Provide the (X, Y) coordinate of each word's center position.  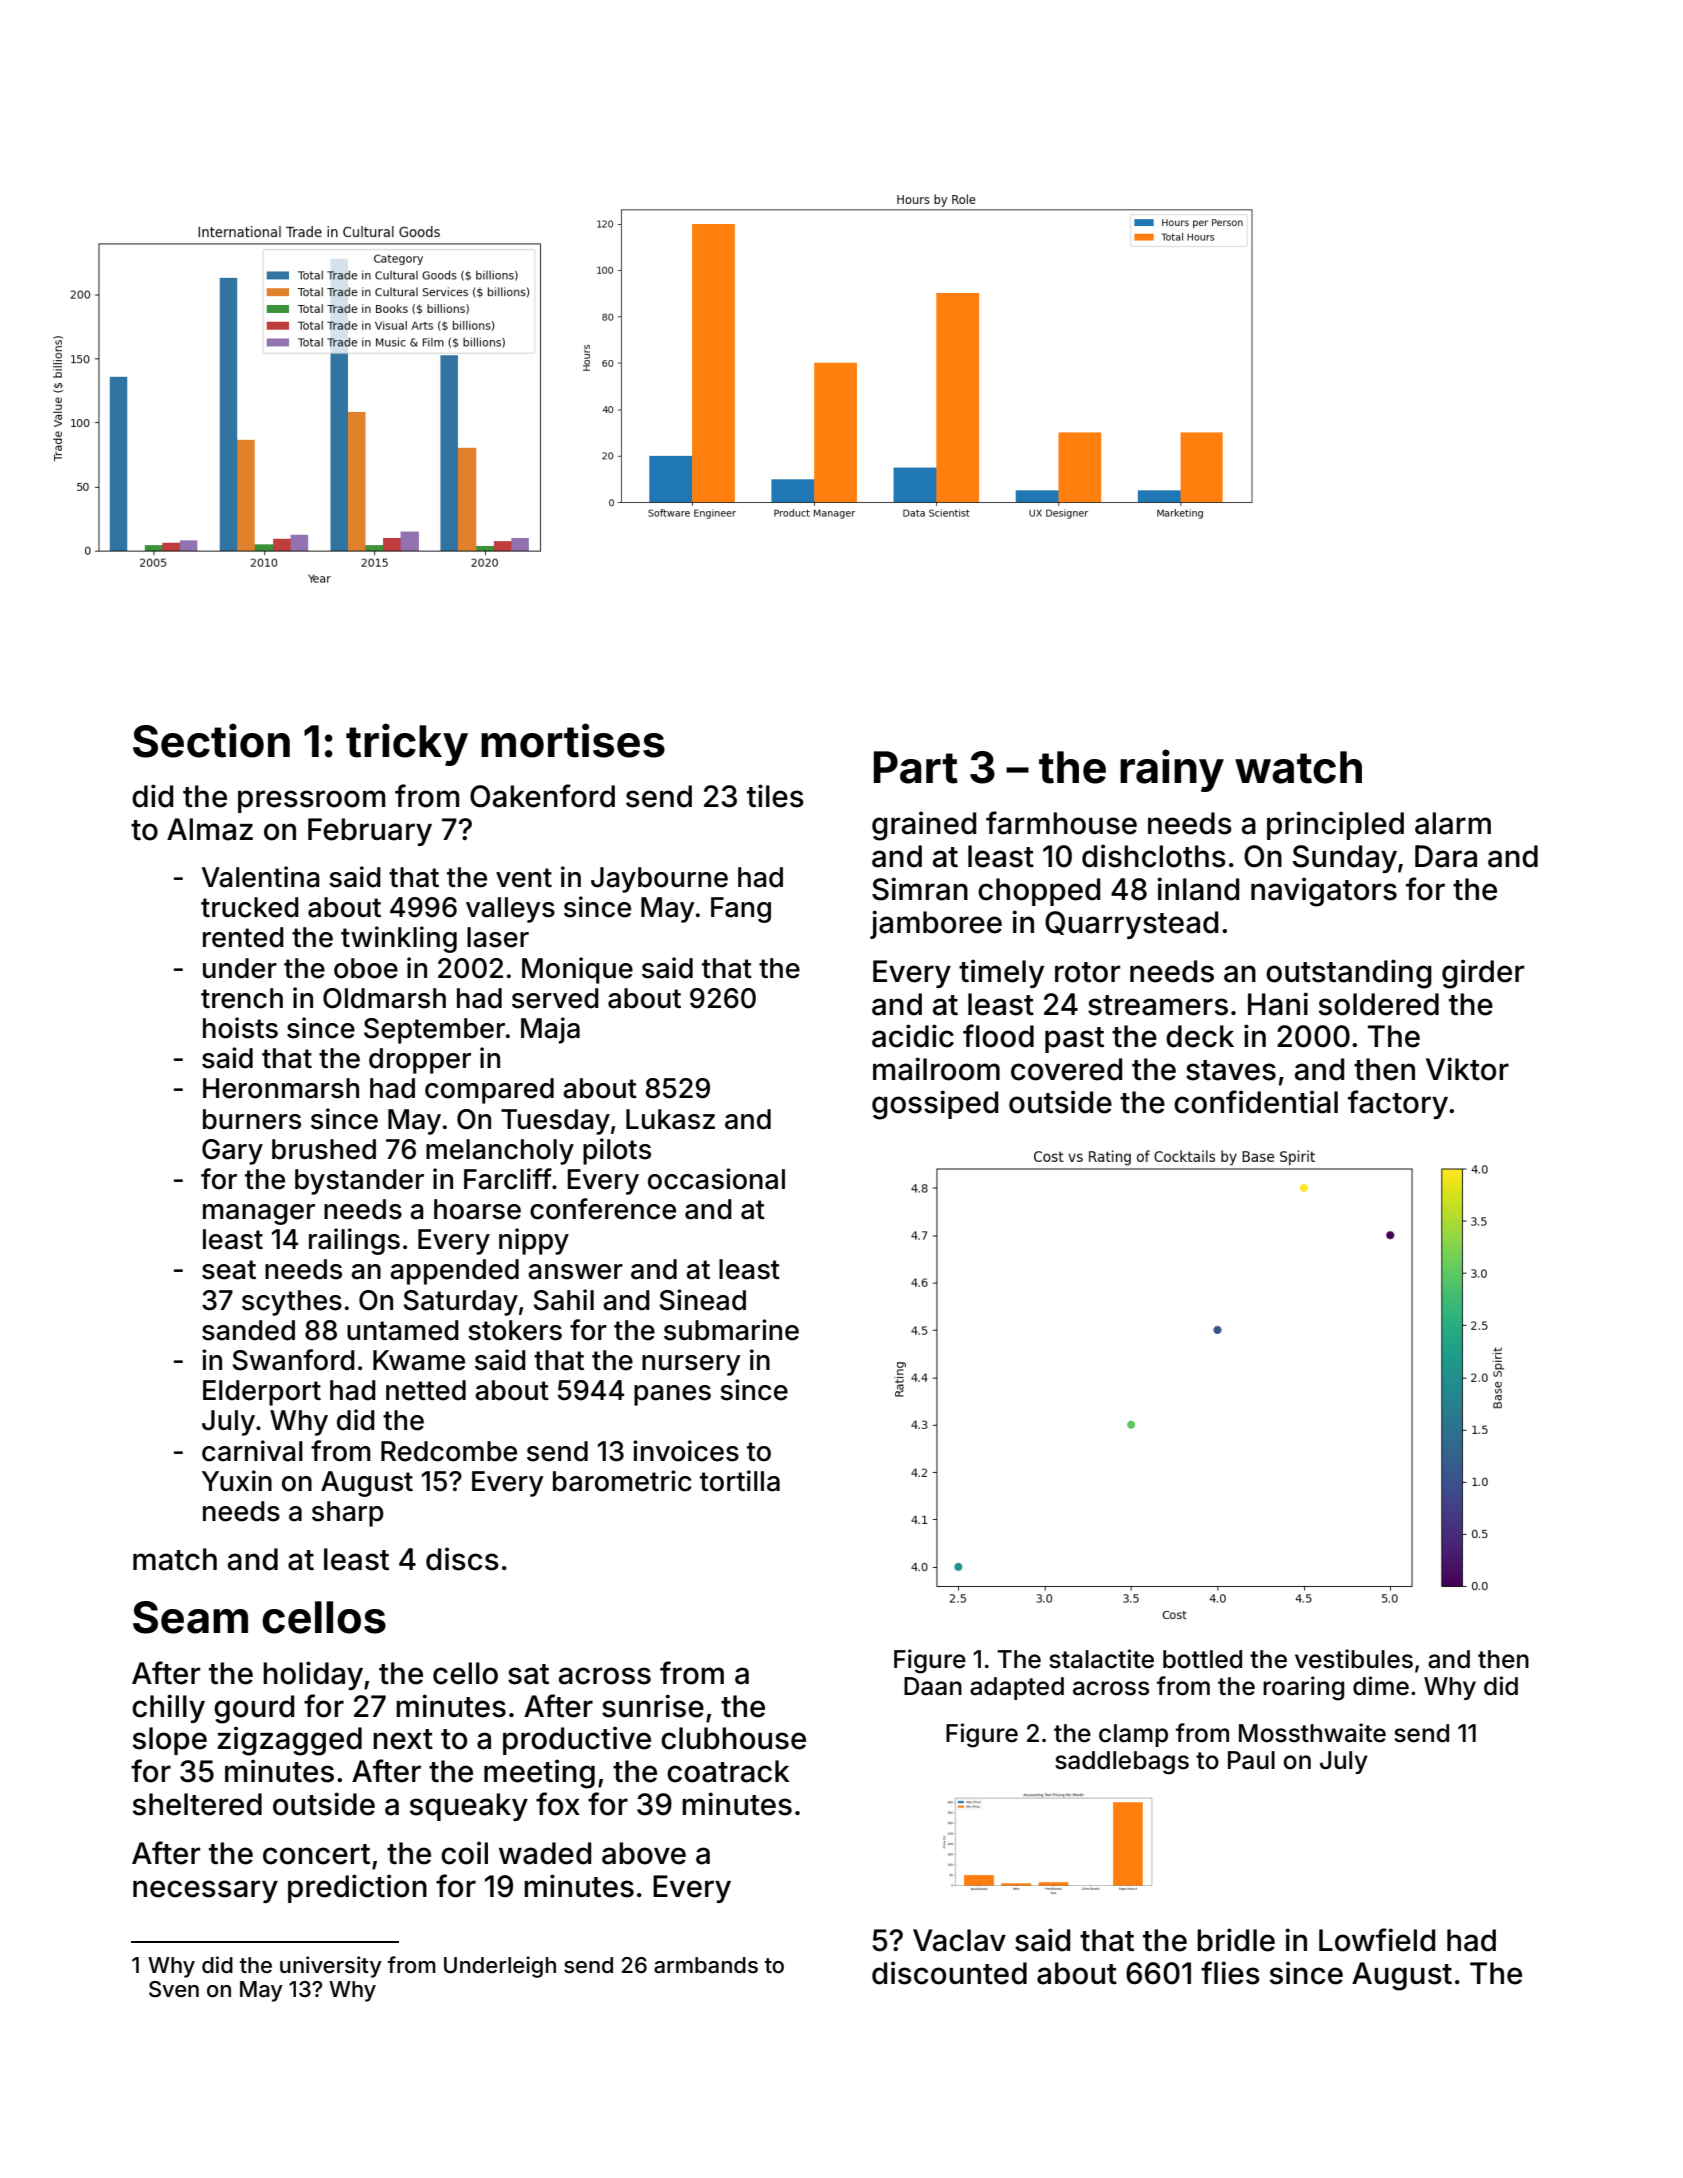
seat (229, 1270)
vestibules (1354, 1659)
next (403, 1739)
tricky (407, 744)
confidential (1256, 1102)
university (331, 1967)
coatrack (728, 1771)
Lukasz (670, 1119)
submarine (731, 1330)
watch (1298, 767)
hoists (240, 1028)
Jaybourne (659, 880)
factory (1398, 1104)
